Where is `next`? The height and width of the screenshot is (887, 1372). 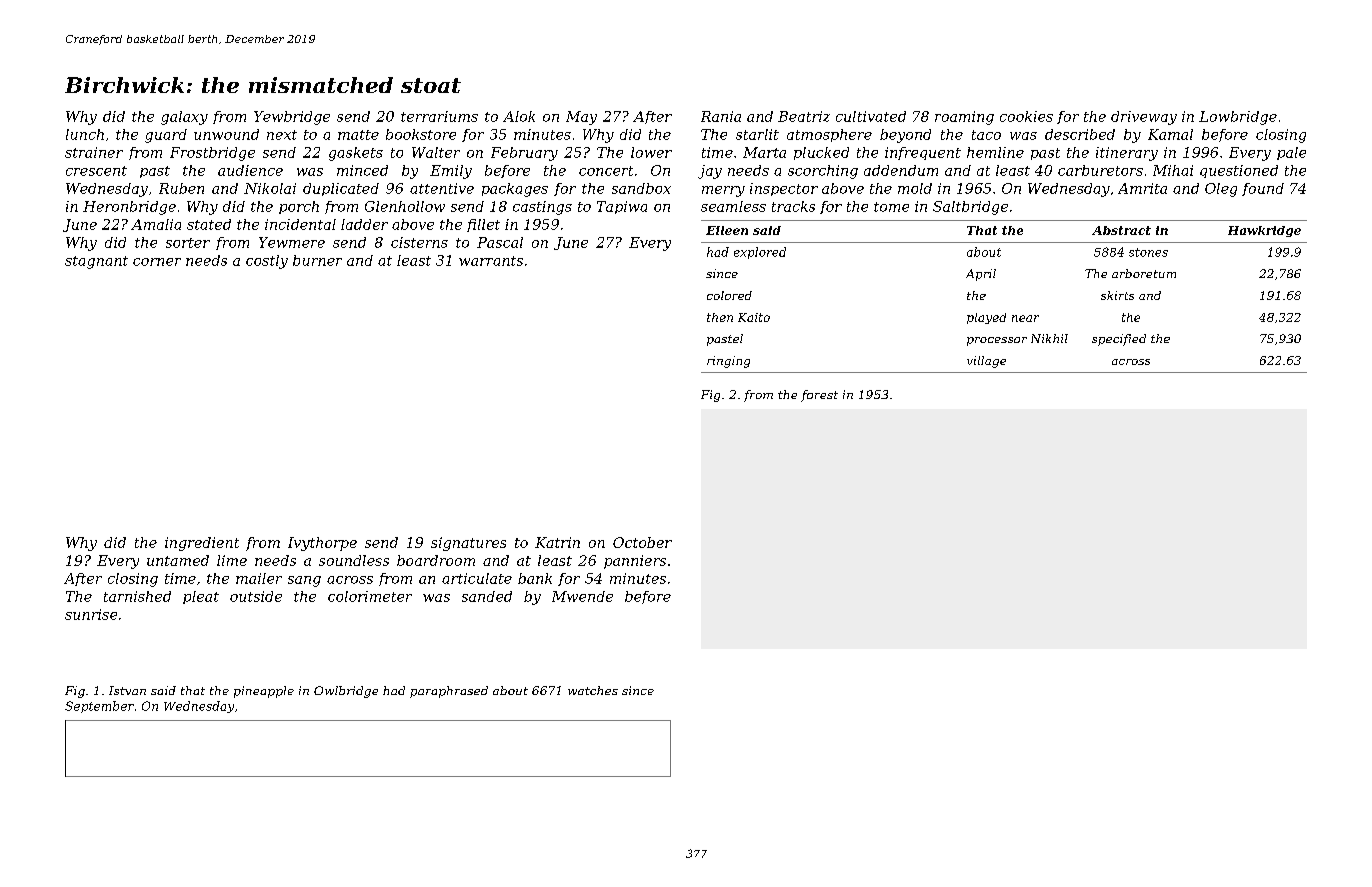
next is located at coordinates (282, 135).
